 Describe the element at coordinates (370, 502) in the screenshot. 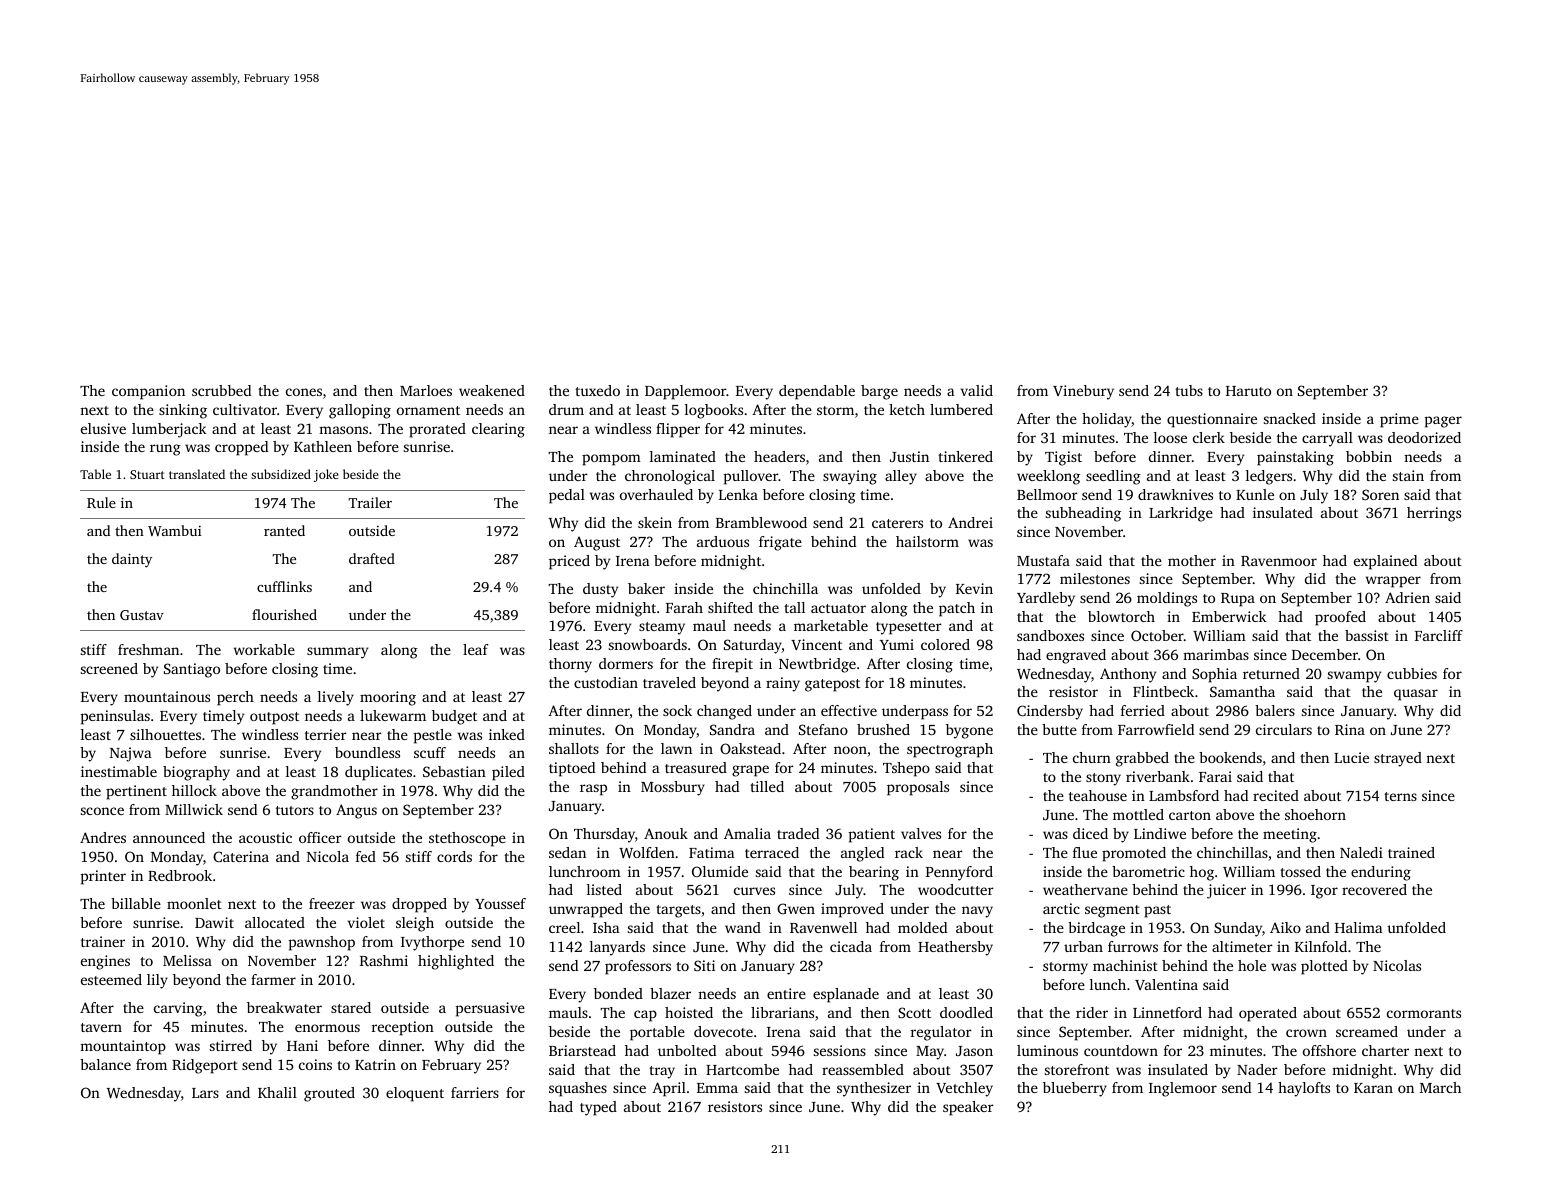

I see `Trailer` at that location.
